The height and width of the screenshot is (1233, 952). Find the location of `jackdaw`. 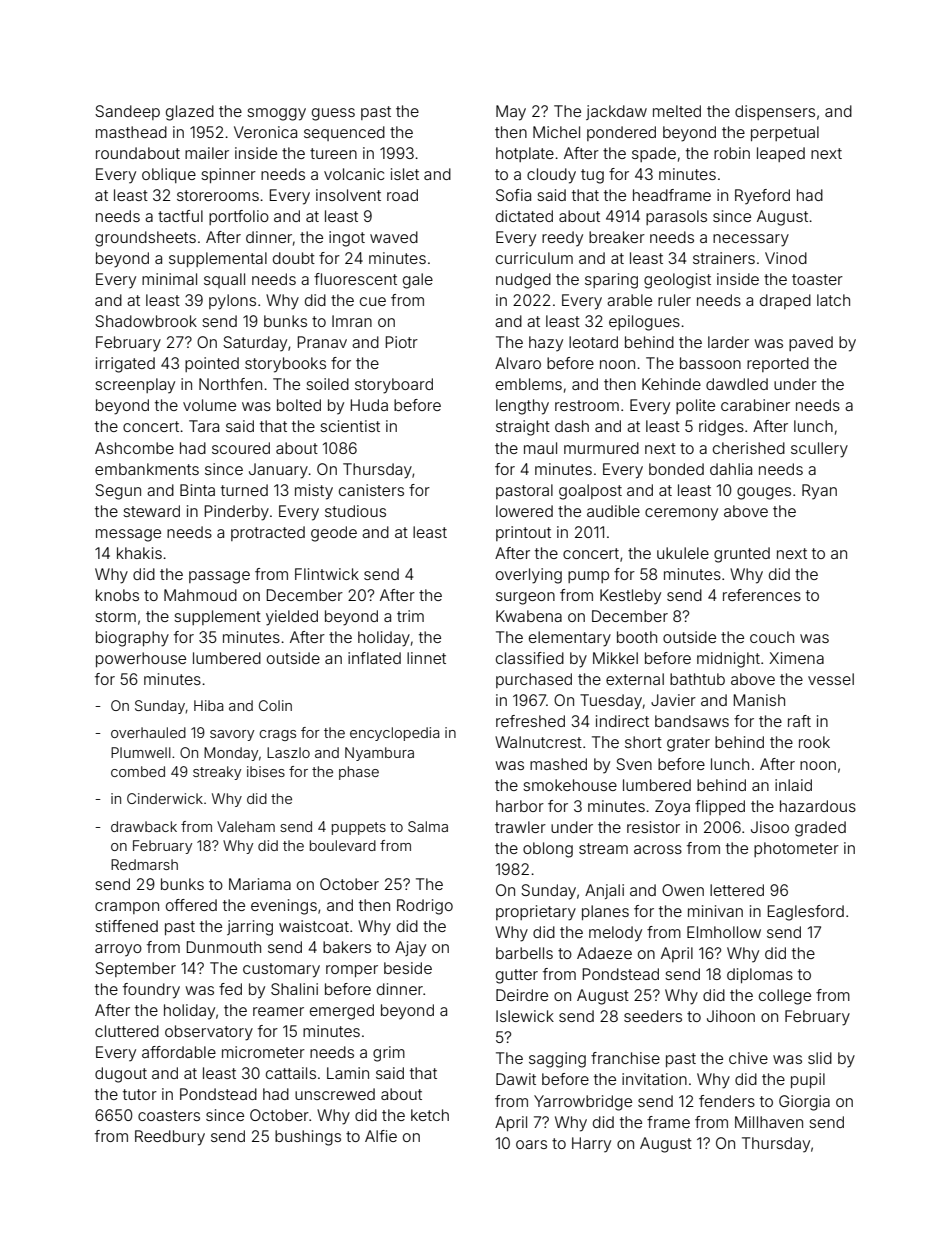

jackdaw is located at coordinates (616, 112).
